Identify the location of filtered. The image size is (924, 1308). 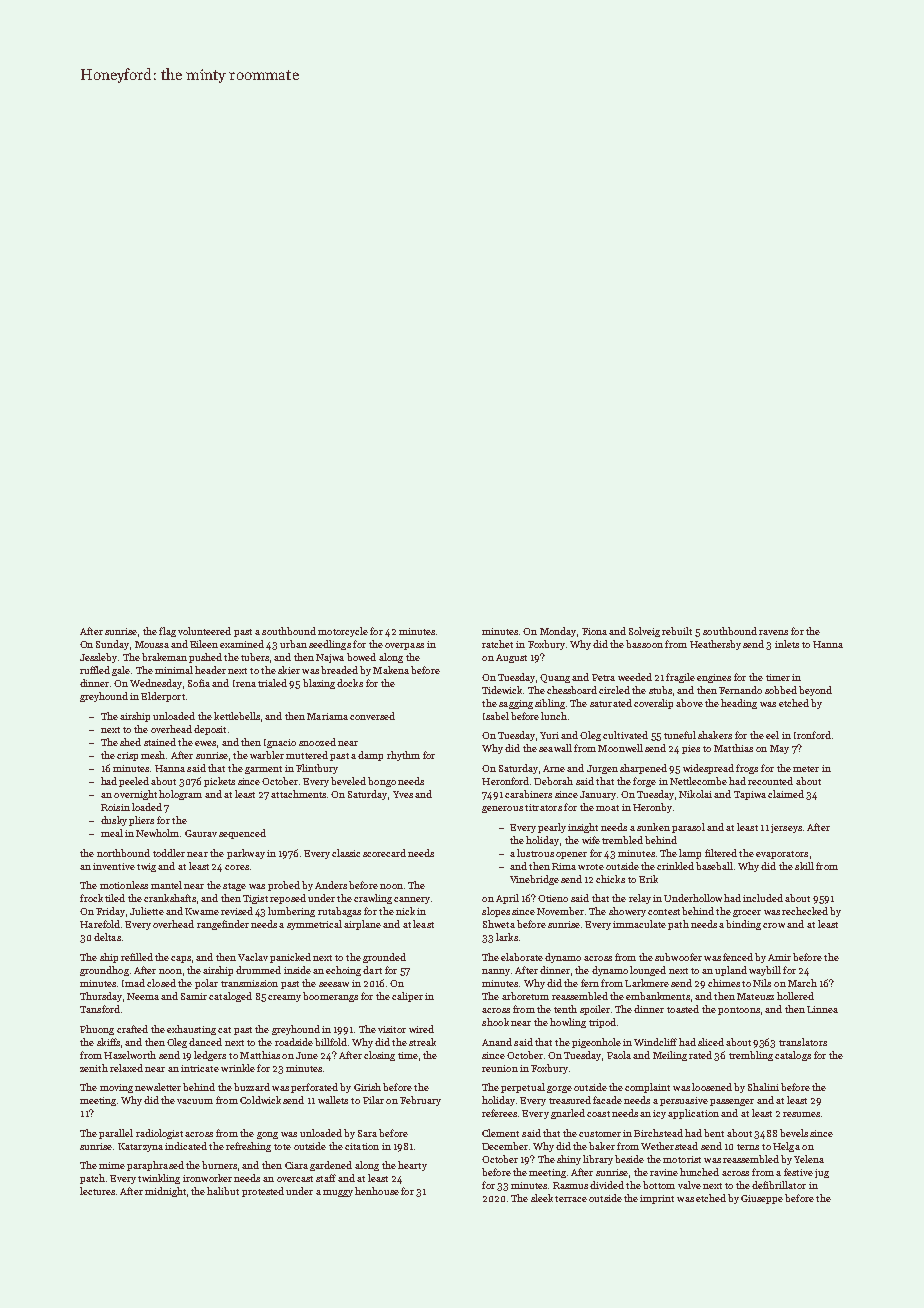
(721, 853).
